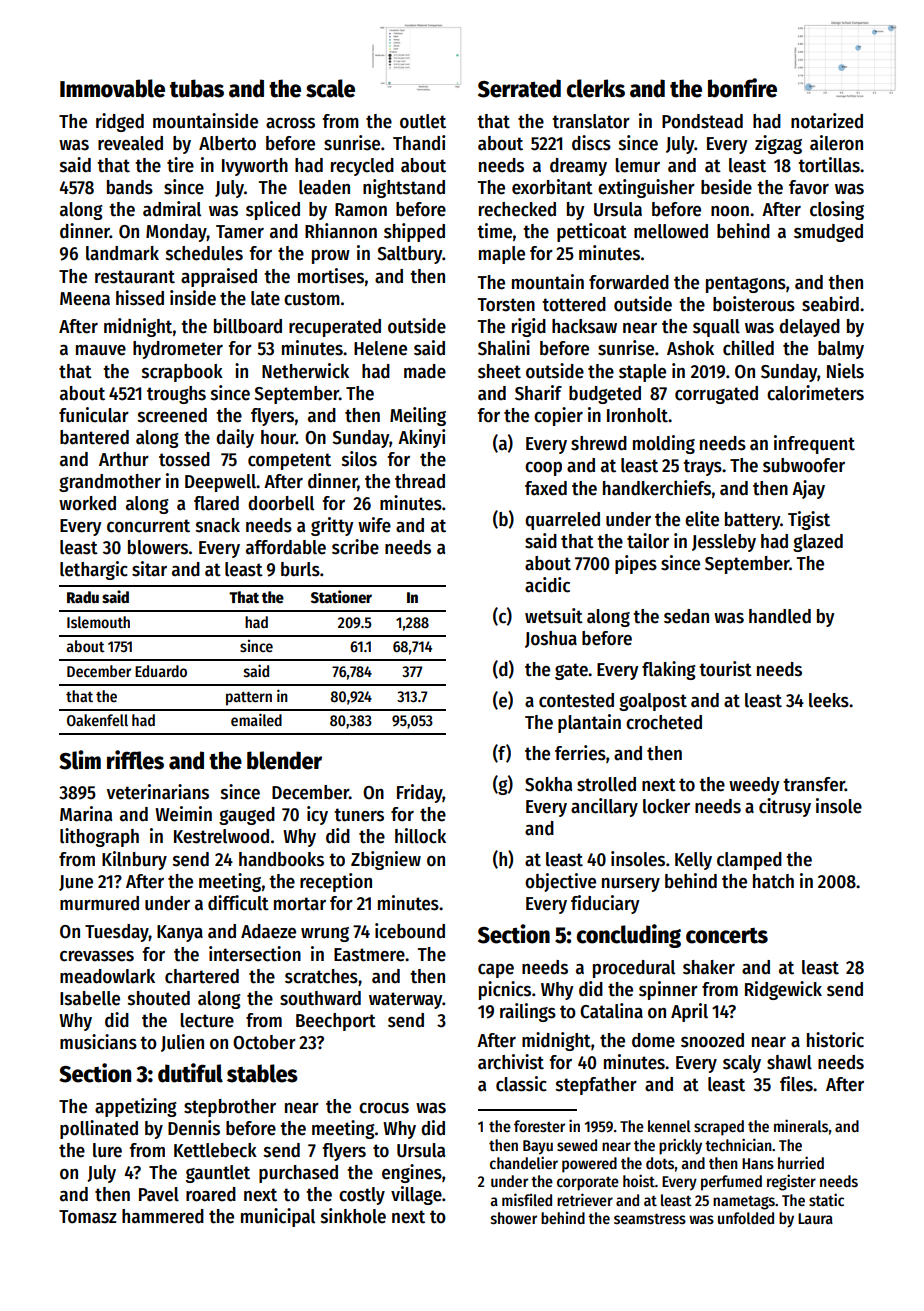 The width and height of the screenshot is (924, 1311). Describe the element at coordinates (369, 955) in the screenshot. I see `Eastmere` at that location.
